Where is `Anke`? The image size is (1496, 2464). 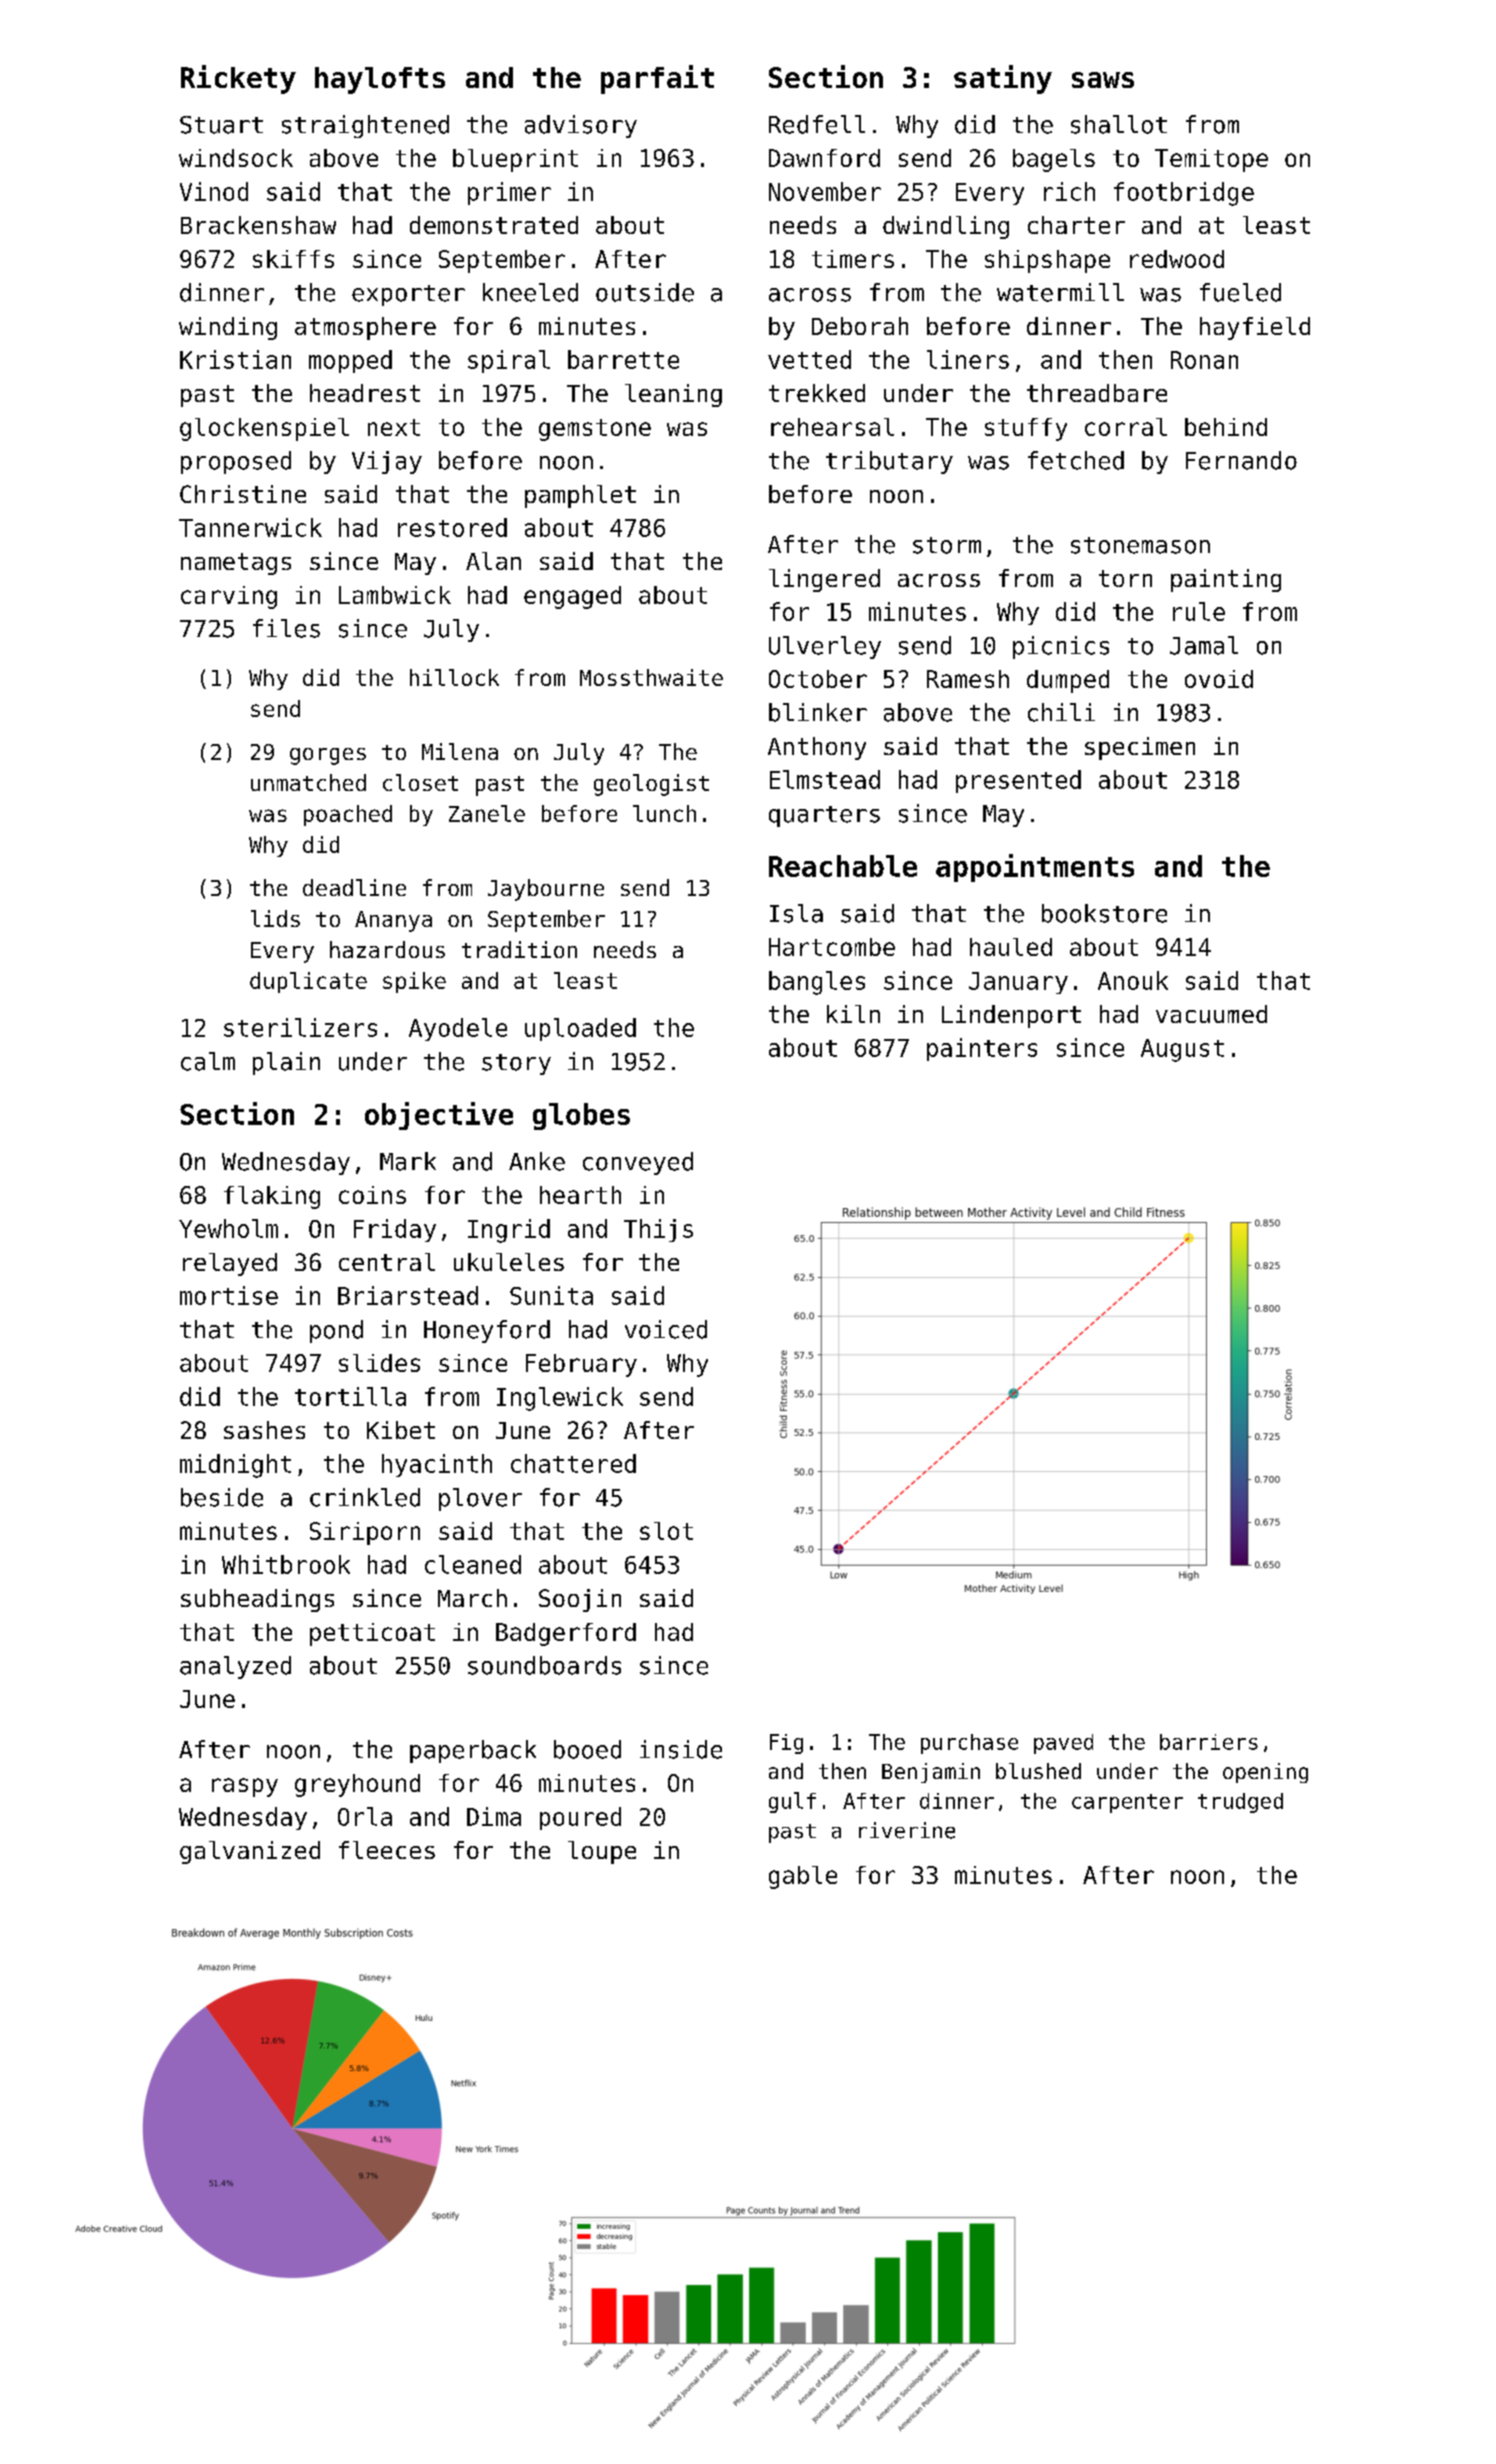
Anke is located at coordinates (537, 1161).
